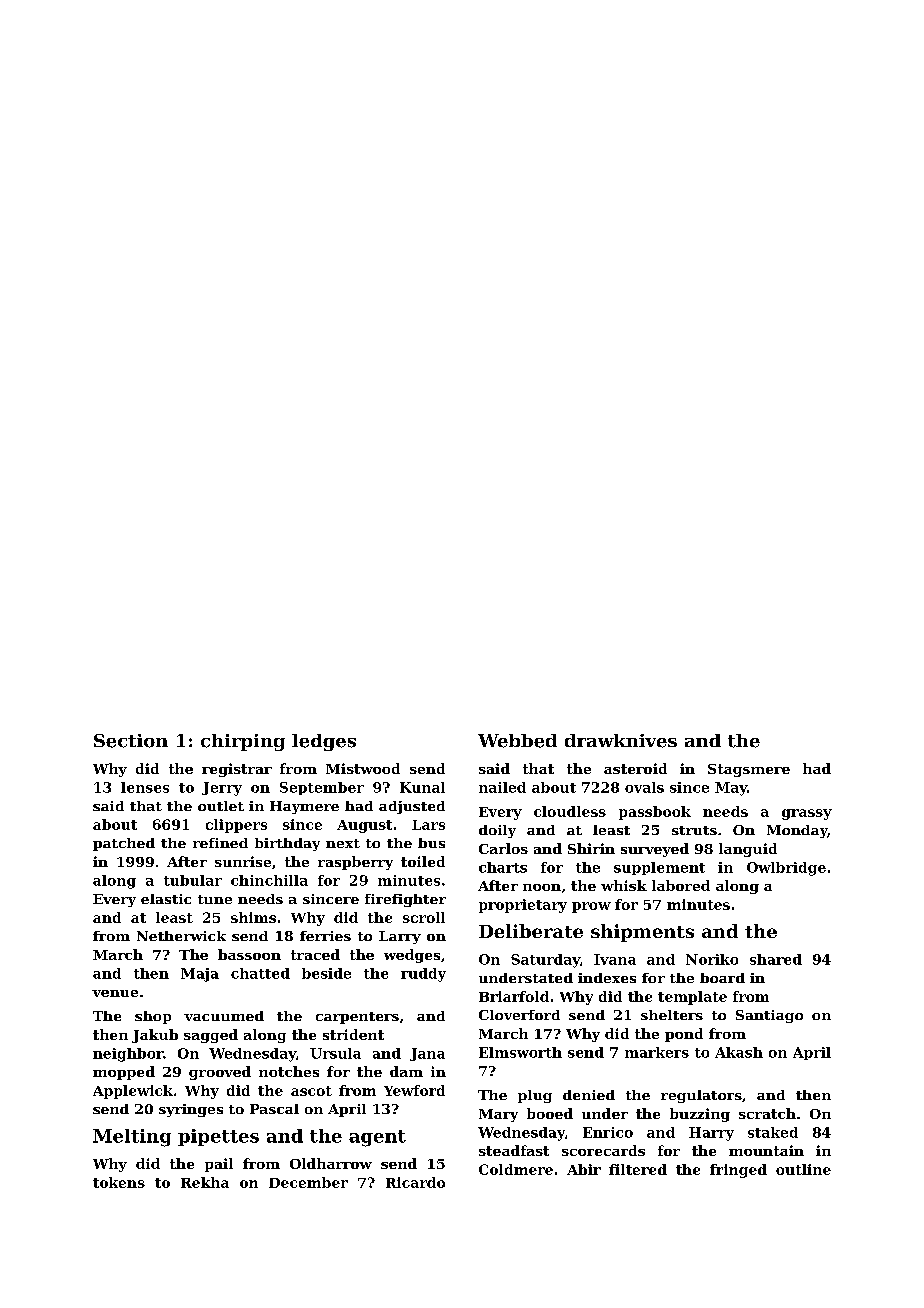 This screenshot has height=1308, width=924. I want to click on scroll, so click(424, 917).
